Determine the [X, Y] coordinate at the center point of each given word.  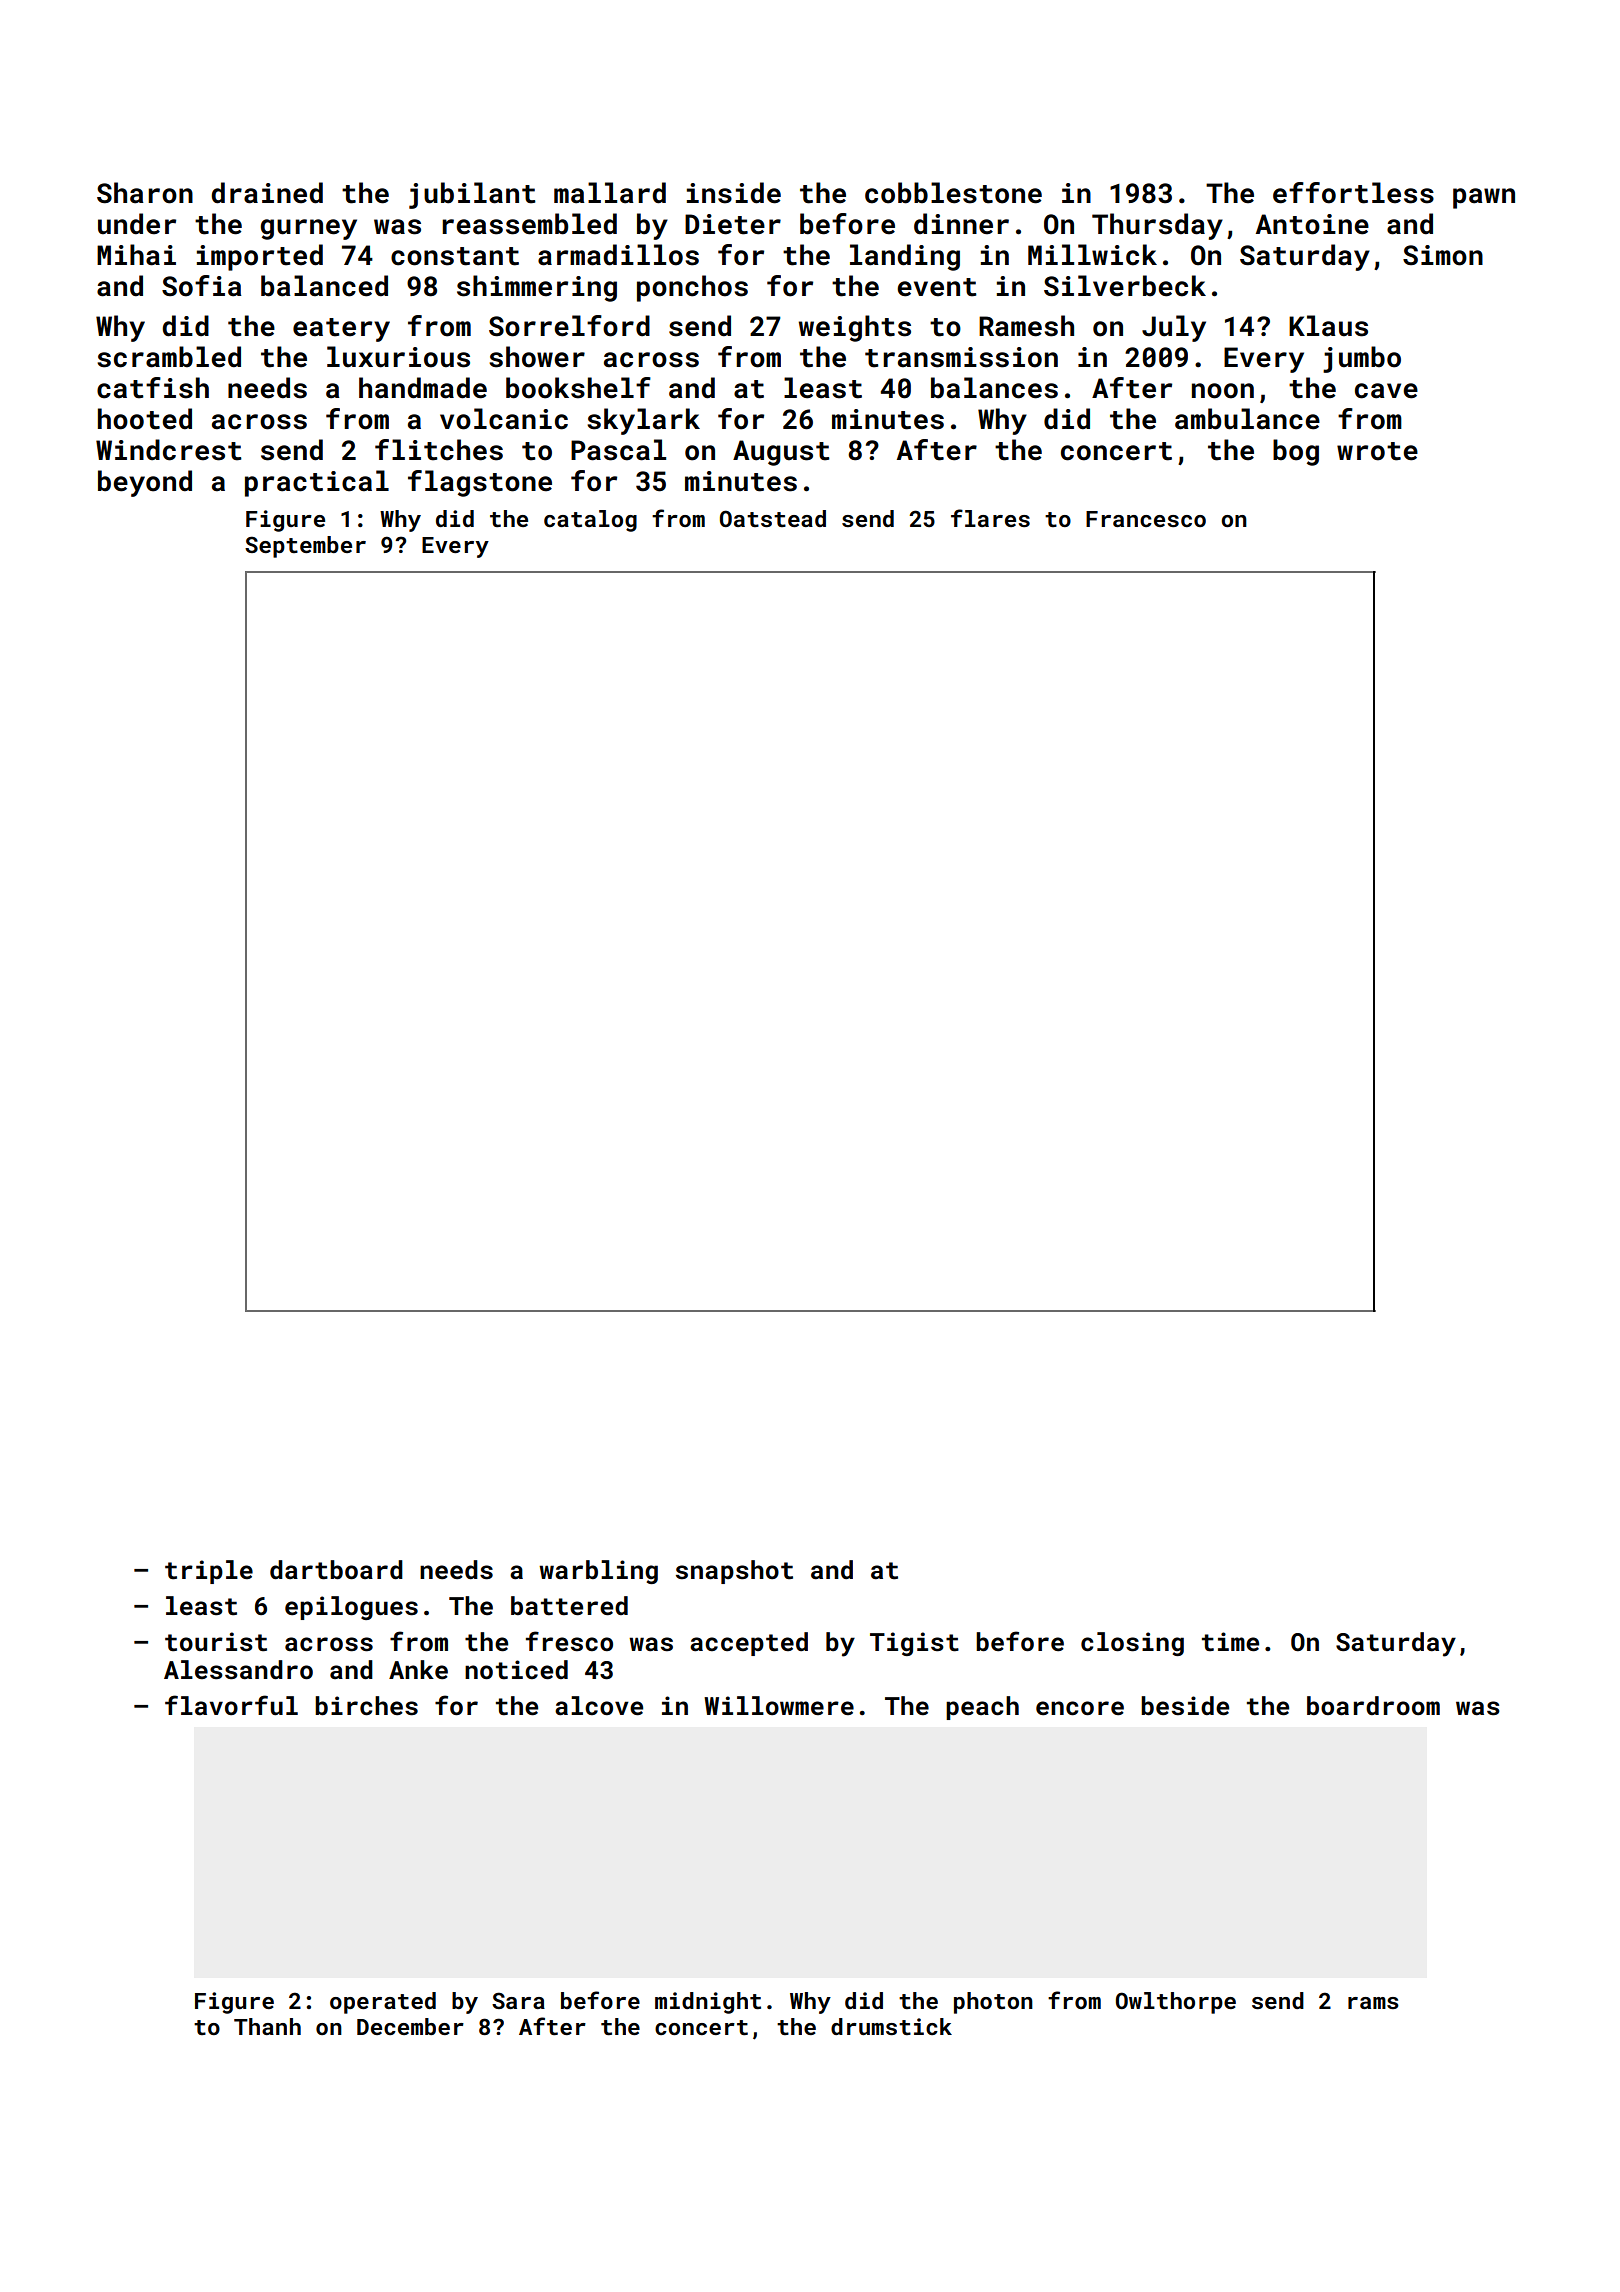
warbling [598, 1572]
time [1230, 1642]
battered [569, 1606]
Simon [1443, 255]
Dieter [733, 224]
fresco [569, 1641]
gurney [309, 229]
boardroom [1373, 1706]
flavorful [231, 1705]
